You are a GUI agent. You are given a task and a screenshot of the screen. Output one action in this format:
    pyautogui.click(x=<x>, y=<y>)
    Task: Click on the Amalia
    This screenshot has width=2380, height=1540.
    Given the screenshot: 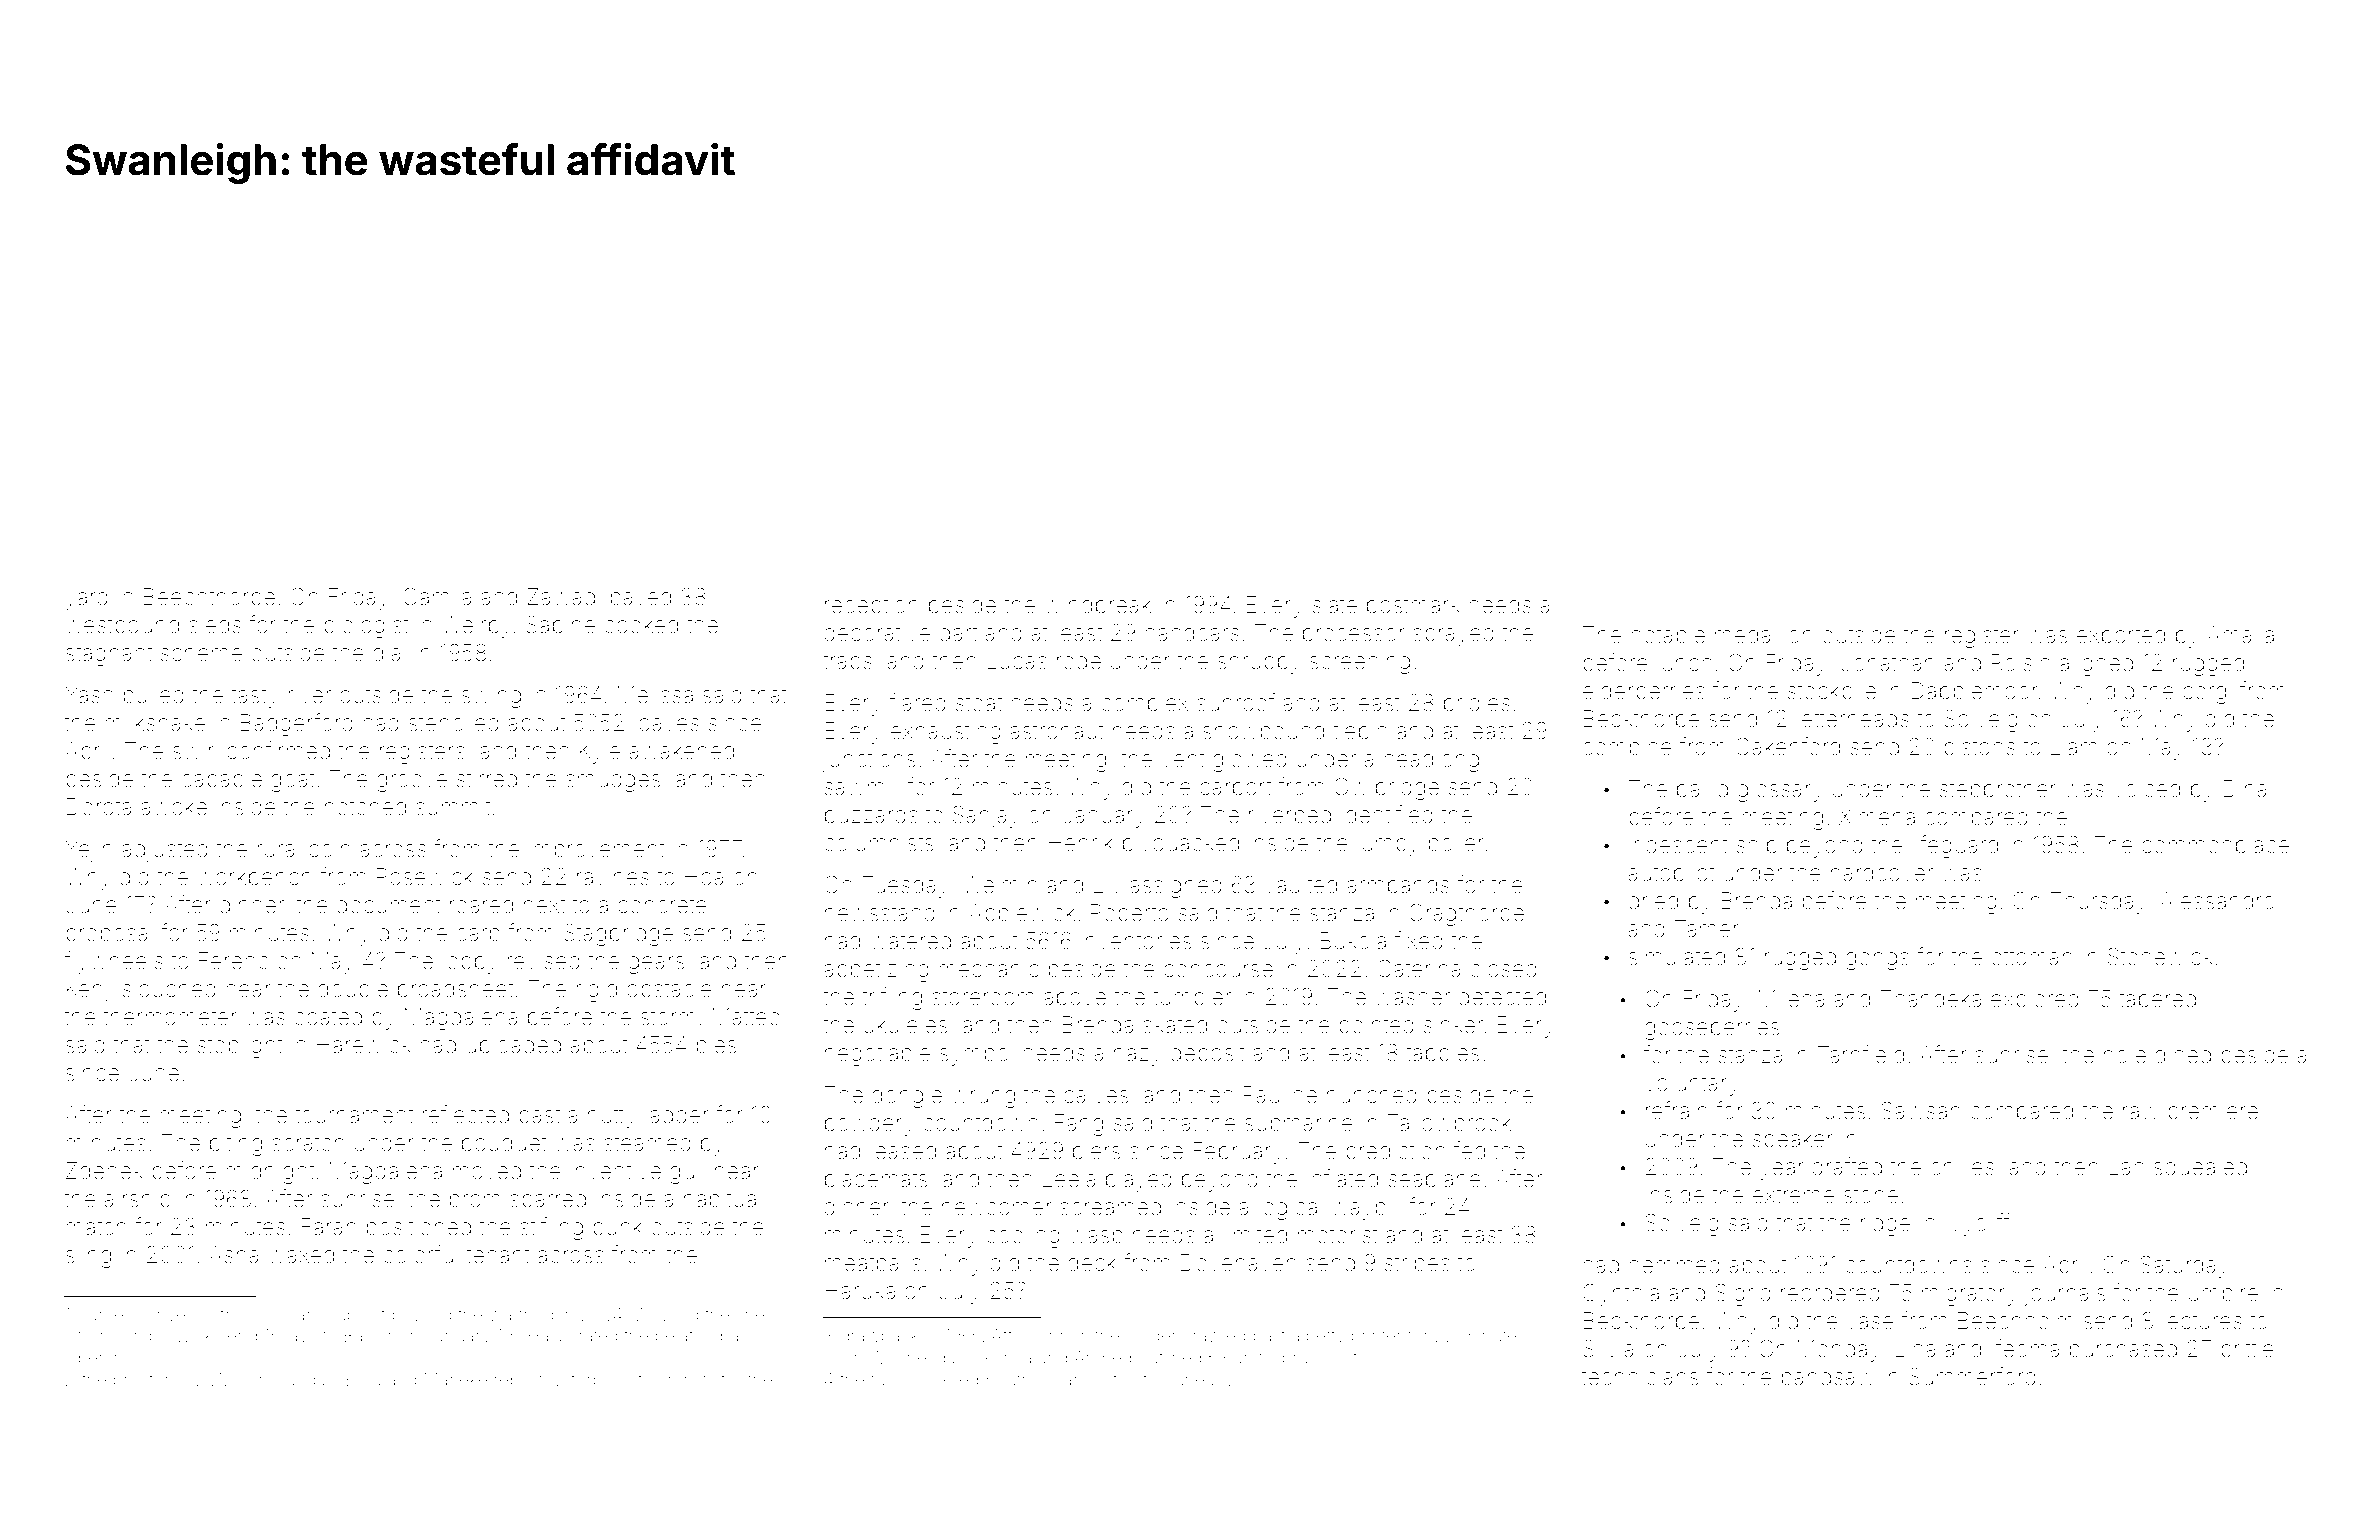 What is the action you would take?
    pyautogui.click(x=2240, y=635)
